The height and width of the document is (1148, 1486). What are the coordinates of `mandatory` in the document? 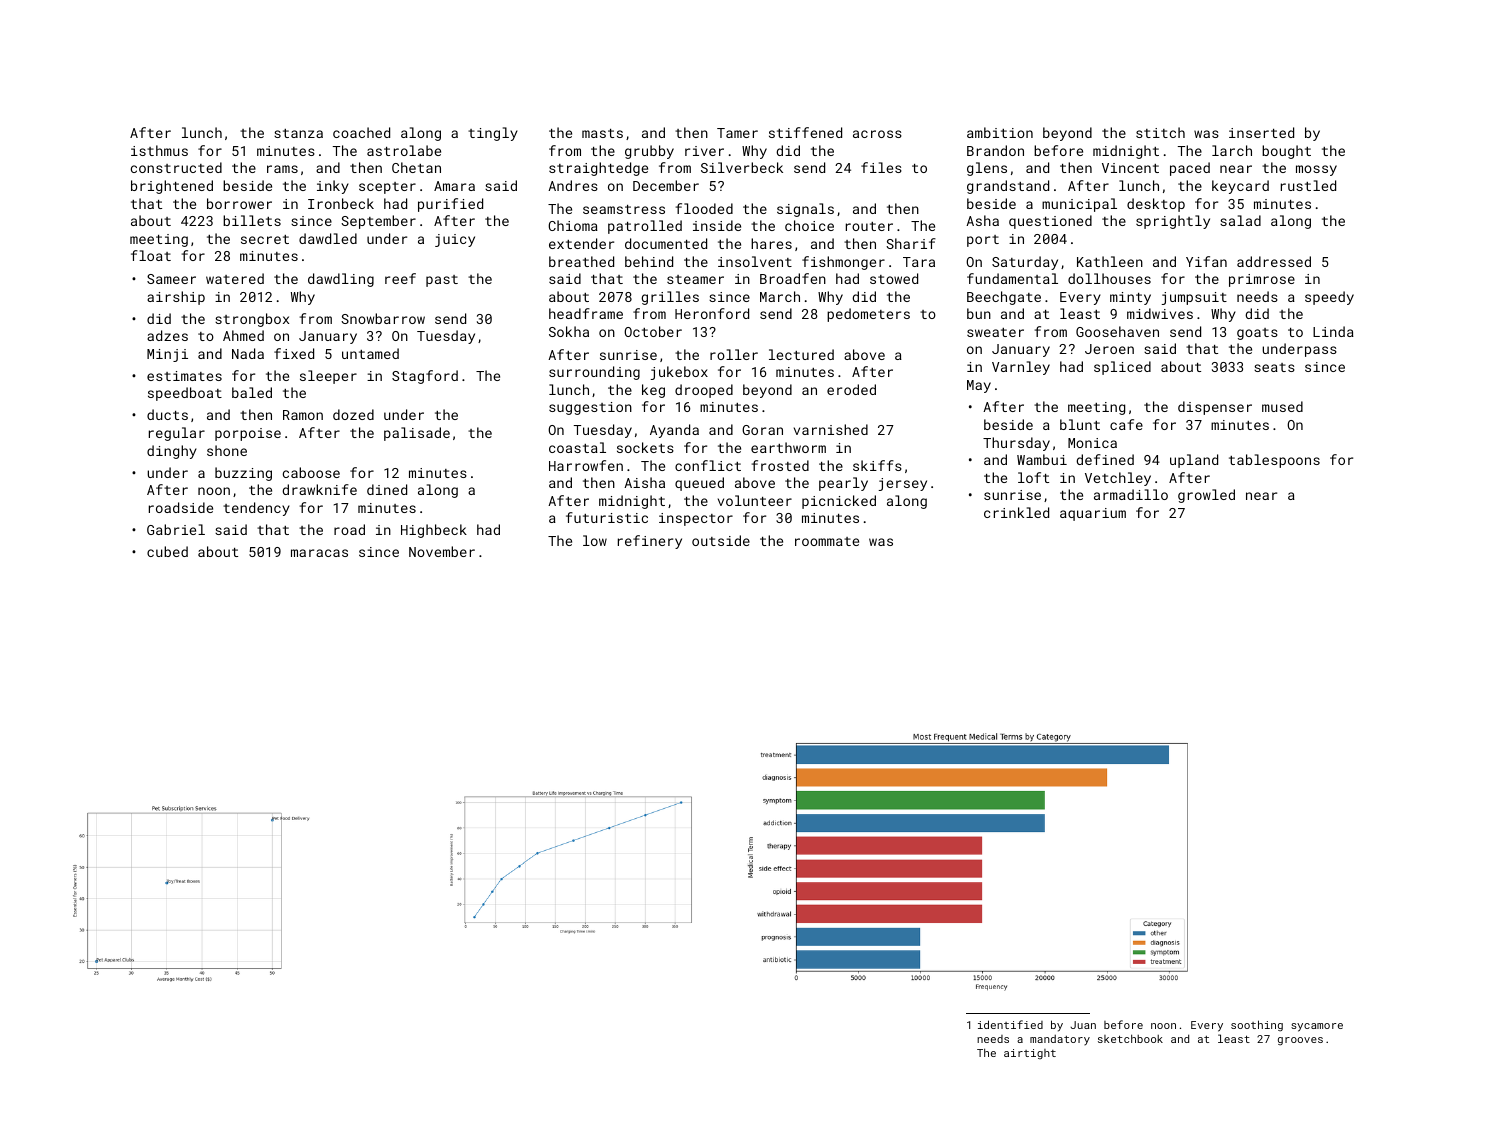 It's located at (1060, 1040).
